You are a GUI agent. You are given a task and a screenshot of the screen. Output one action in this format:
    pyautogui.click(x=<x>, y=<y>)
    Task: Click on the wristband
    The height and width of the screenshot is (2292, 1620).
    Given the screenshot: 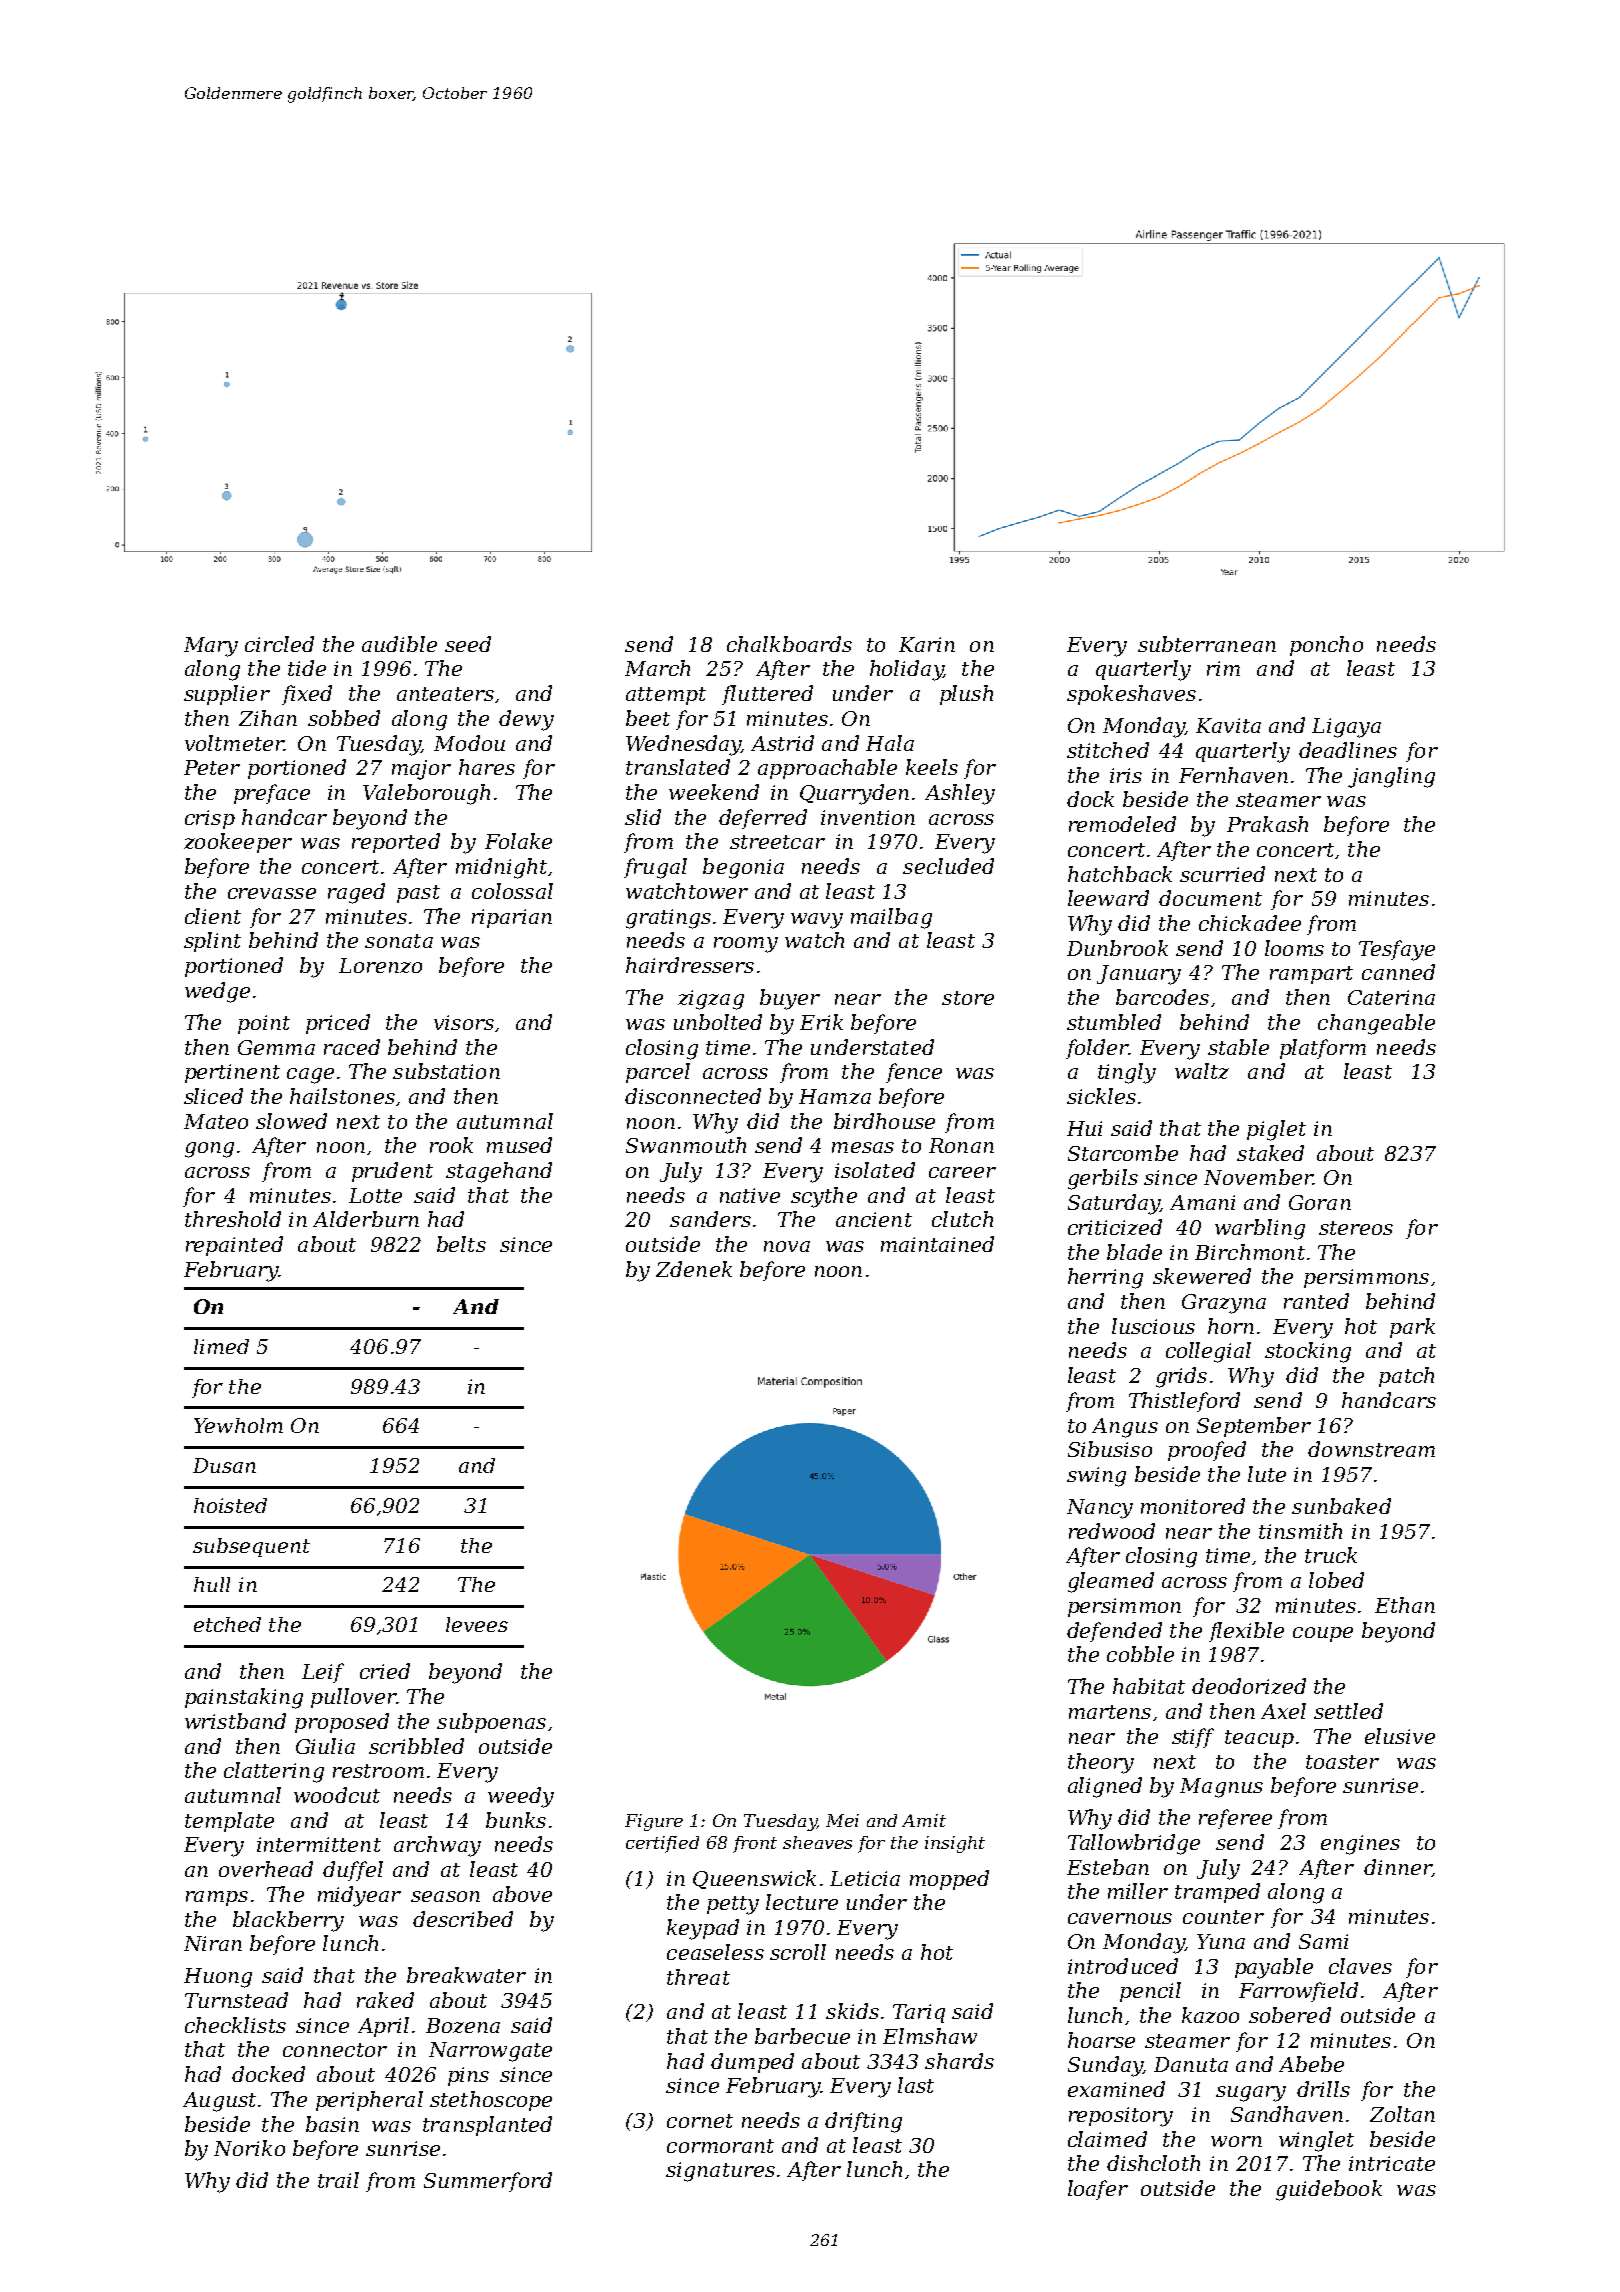 What is the action you would take?
    pyautogui.click(x=235, y=1721)
